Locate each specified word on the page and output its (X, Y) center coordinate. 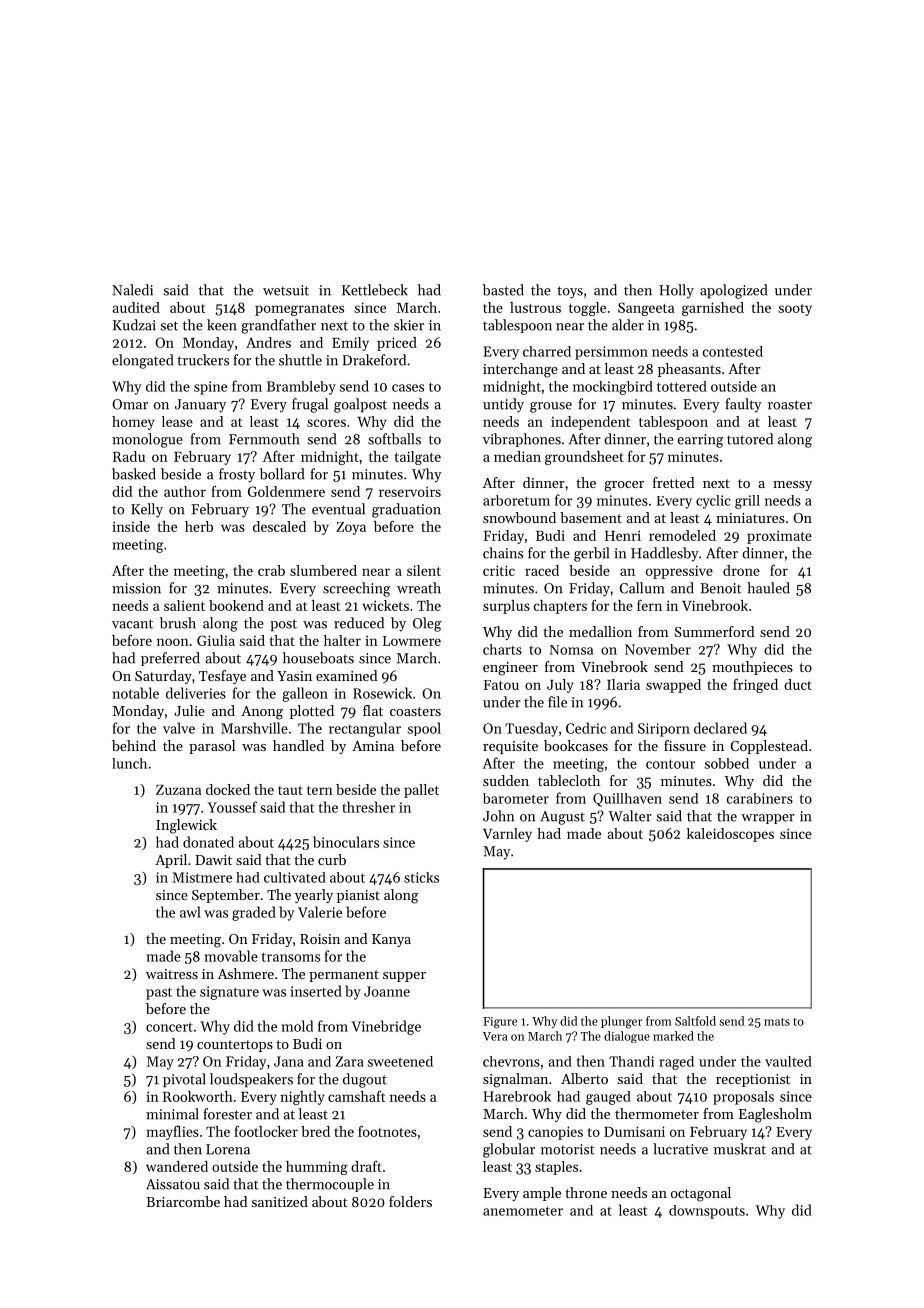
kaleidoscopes (730, 835)
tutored (750, 439)
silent (424, 570)
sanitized (280, 1201)
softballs (394, 439)
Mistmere (202, 877)
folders (410, 1201)
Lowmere (412, 641)
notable (135, 693)
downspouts (707, 1212)
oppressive (679, 572)
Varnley (507, 835)
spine (210, 388)
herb (199, 526)
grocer (624, 486)
